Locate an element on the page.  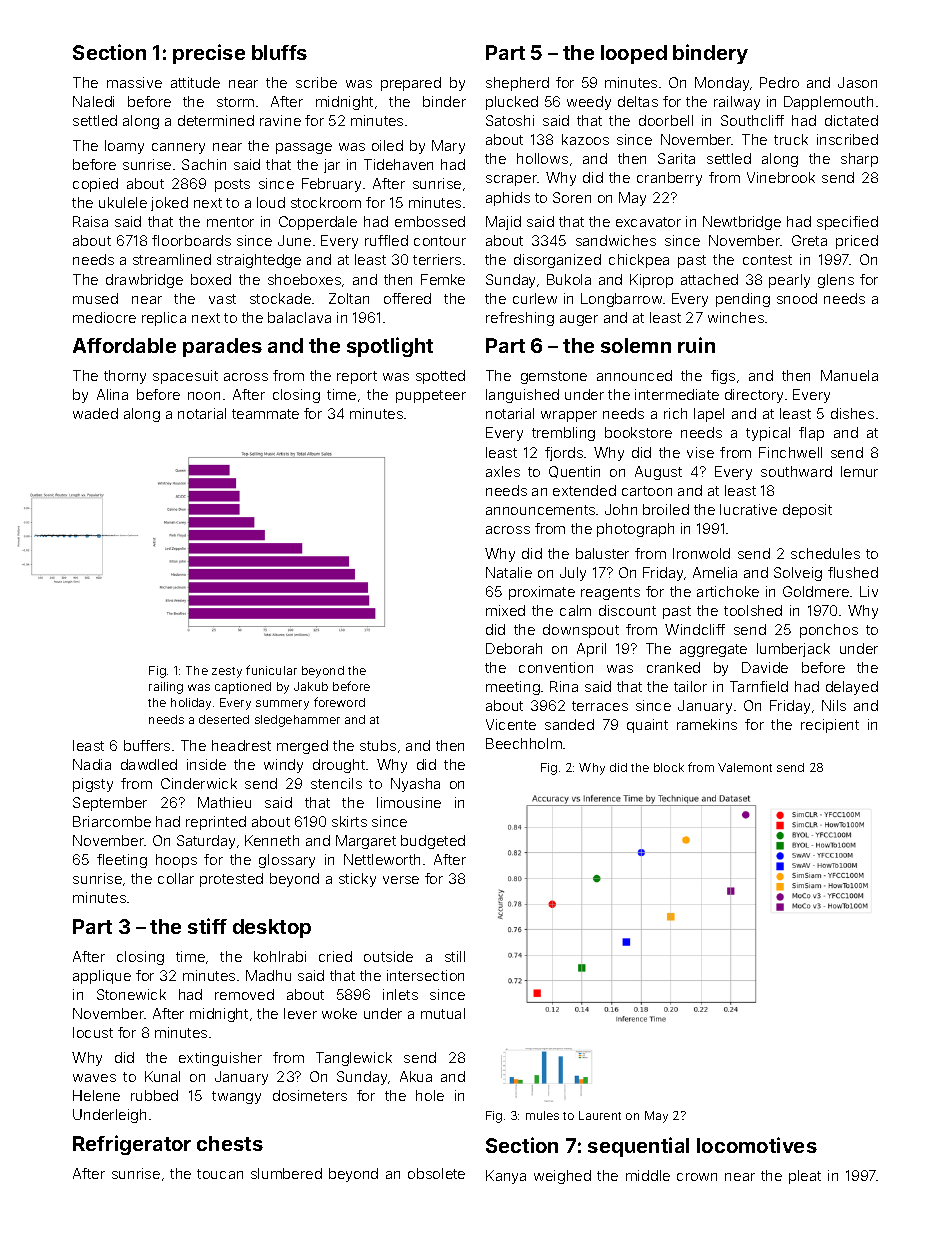
slumbered is located at coordinates (286, 1173).
